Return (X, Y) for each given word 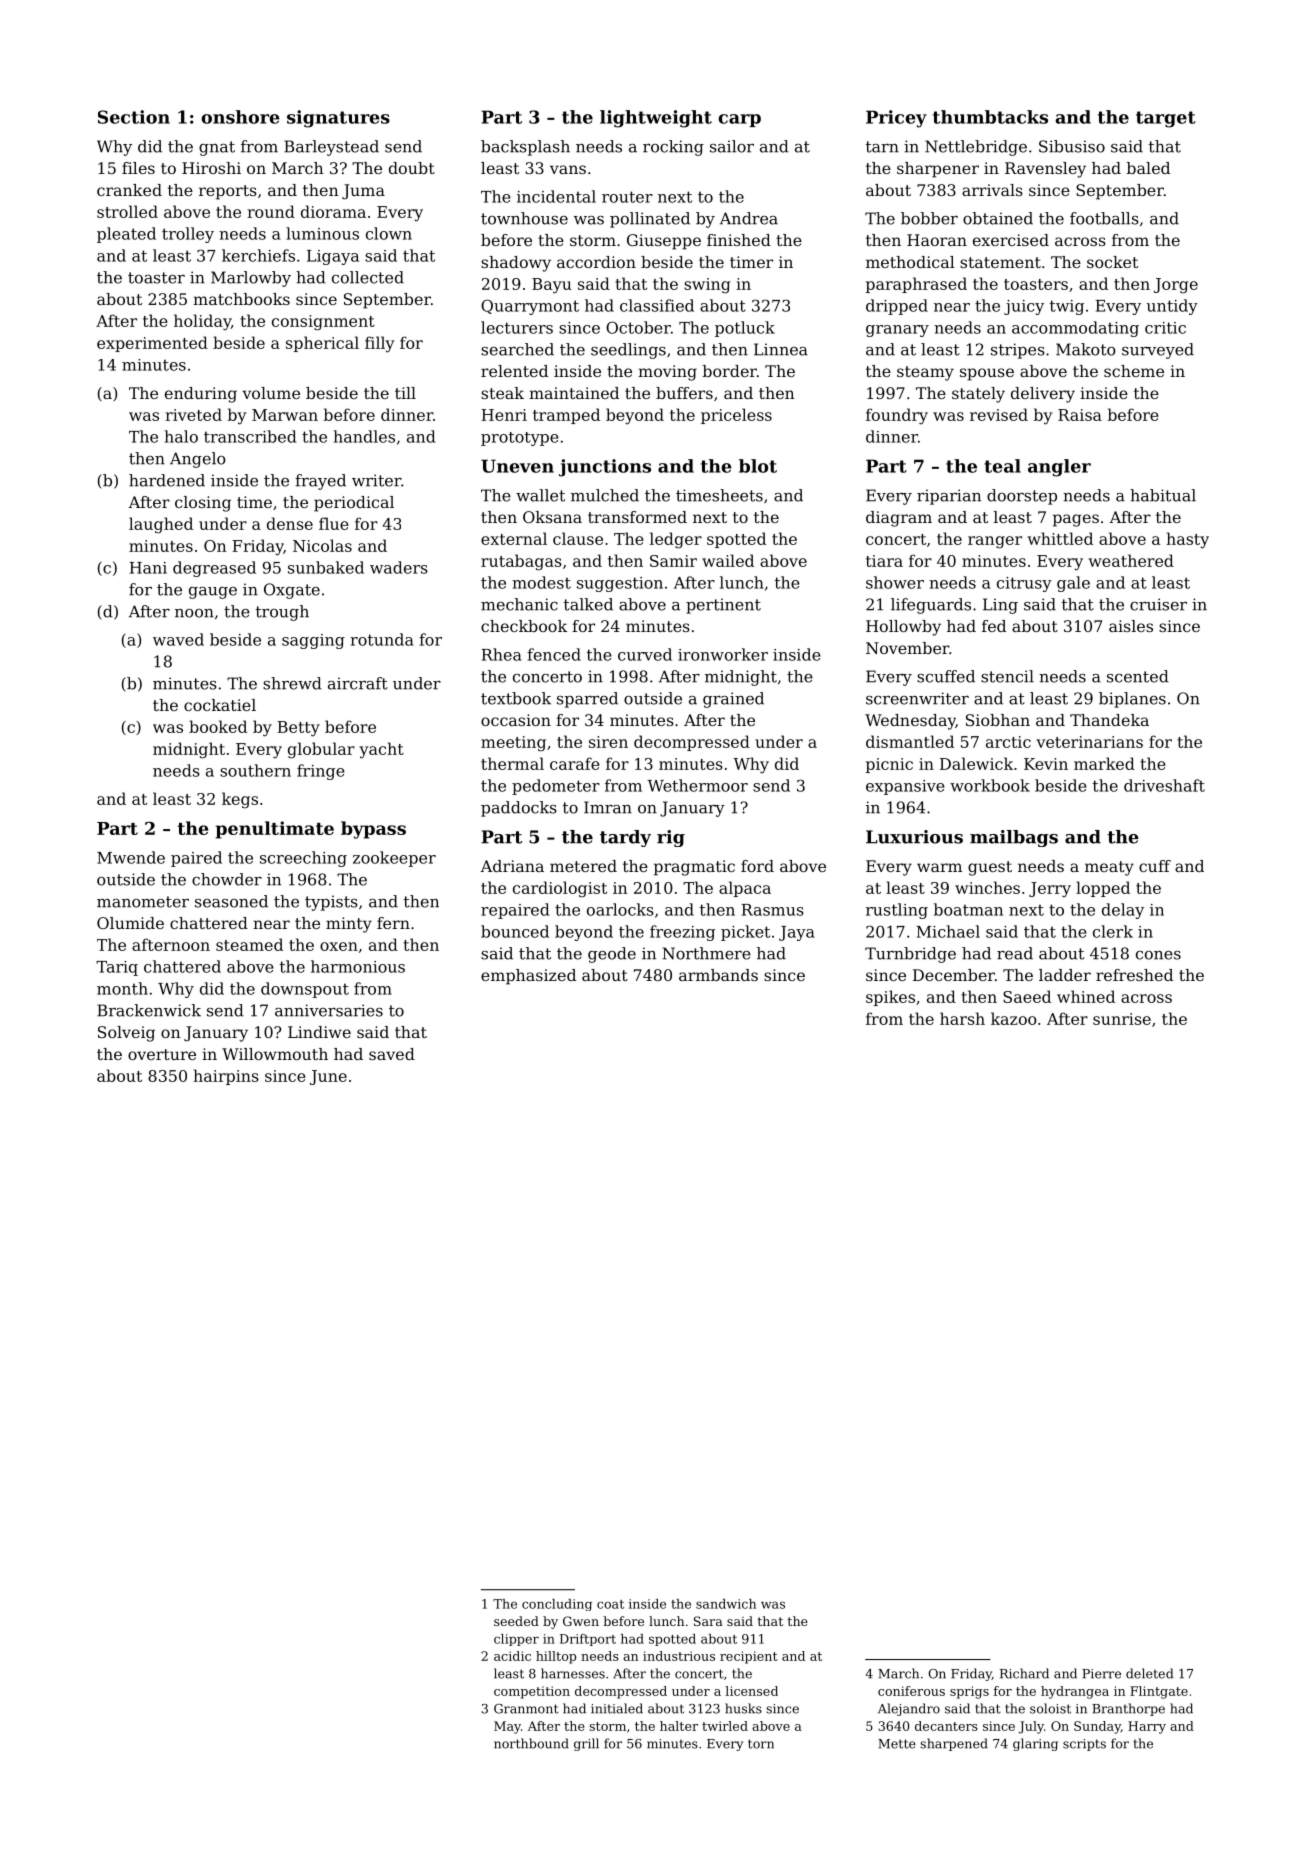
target (1166, 119)
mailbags (1014, 838)
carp (740, 120)
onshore (241, 117)
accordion (596, 262)
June (328, 1077)
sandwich (726, 1604)
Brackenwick (149, 1010)
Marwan (285, 415)
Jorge (1176, 286)
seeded (516, 1621)
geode (612, 955)
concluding (557, 1605)
